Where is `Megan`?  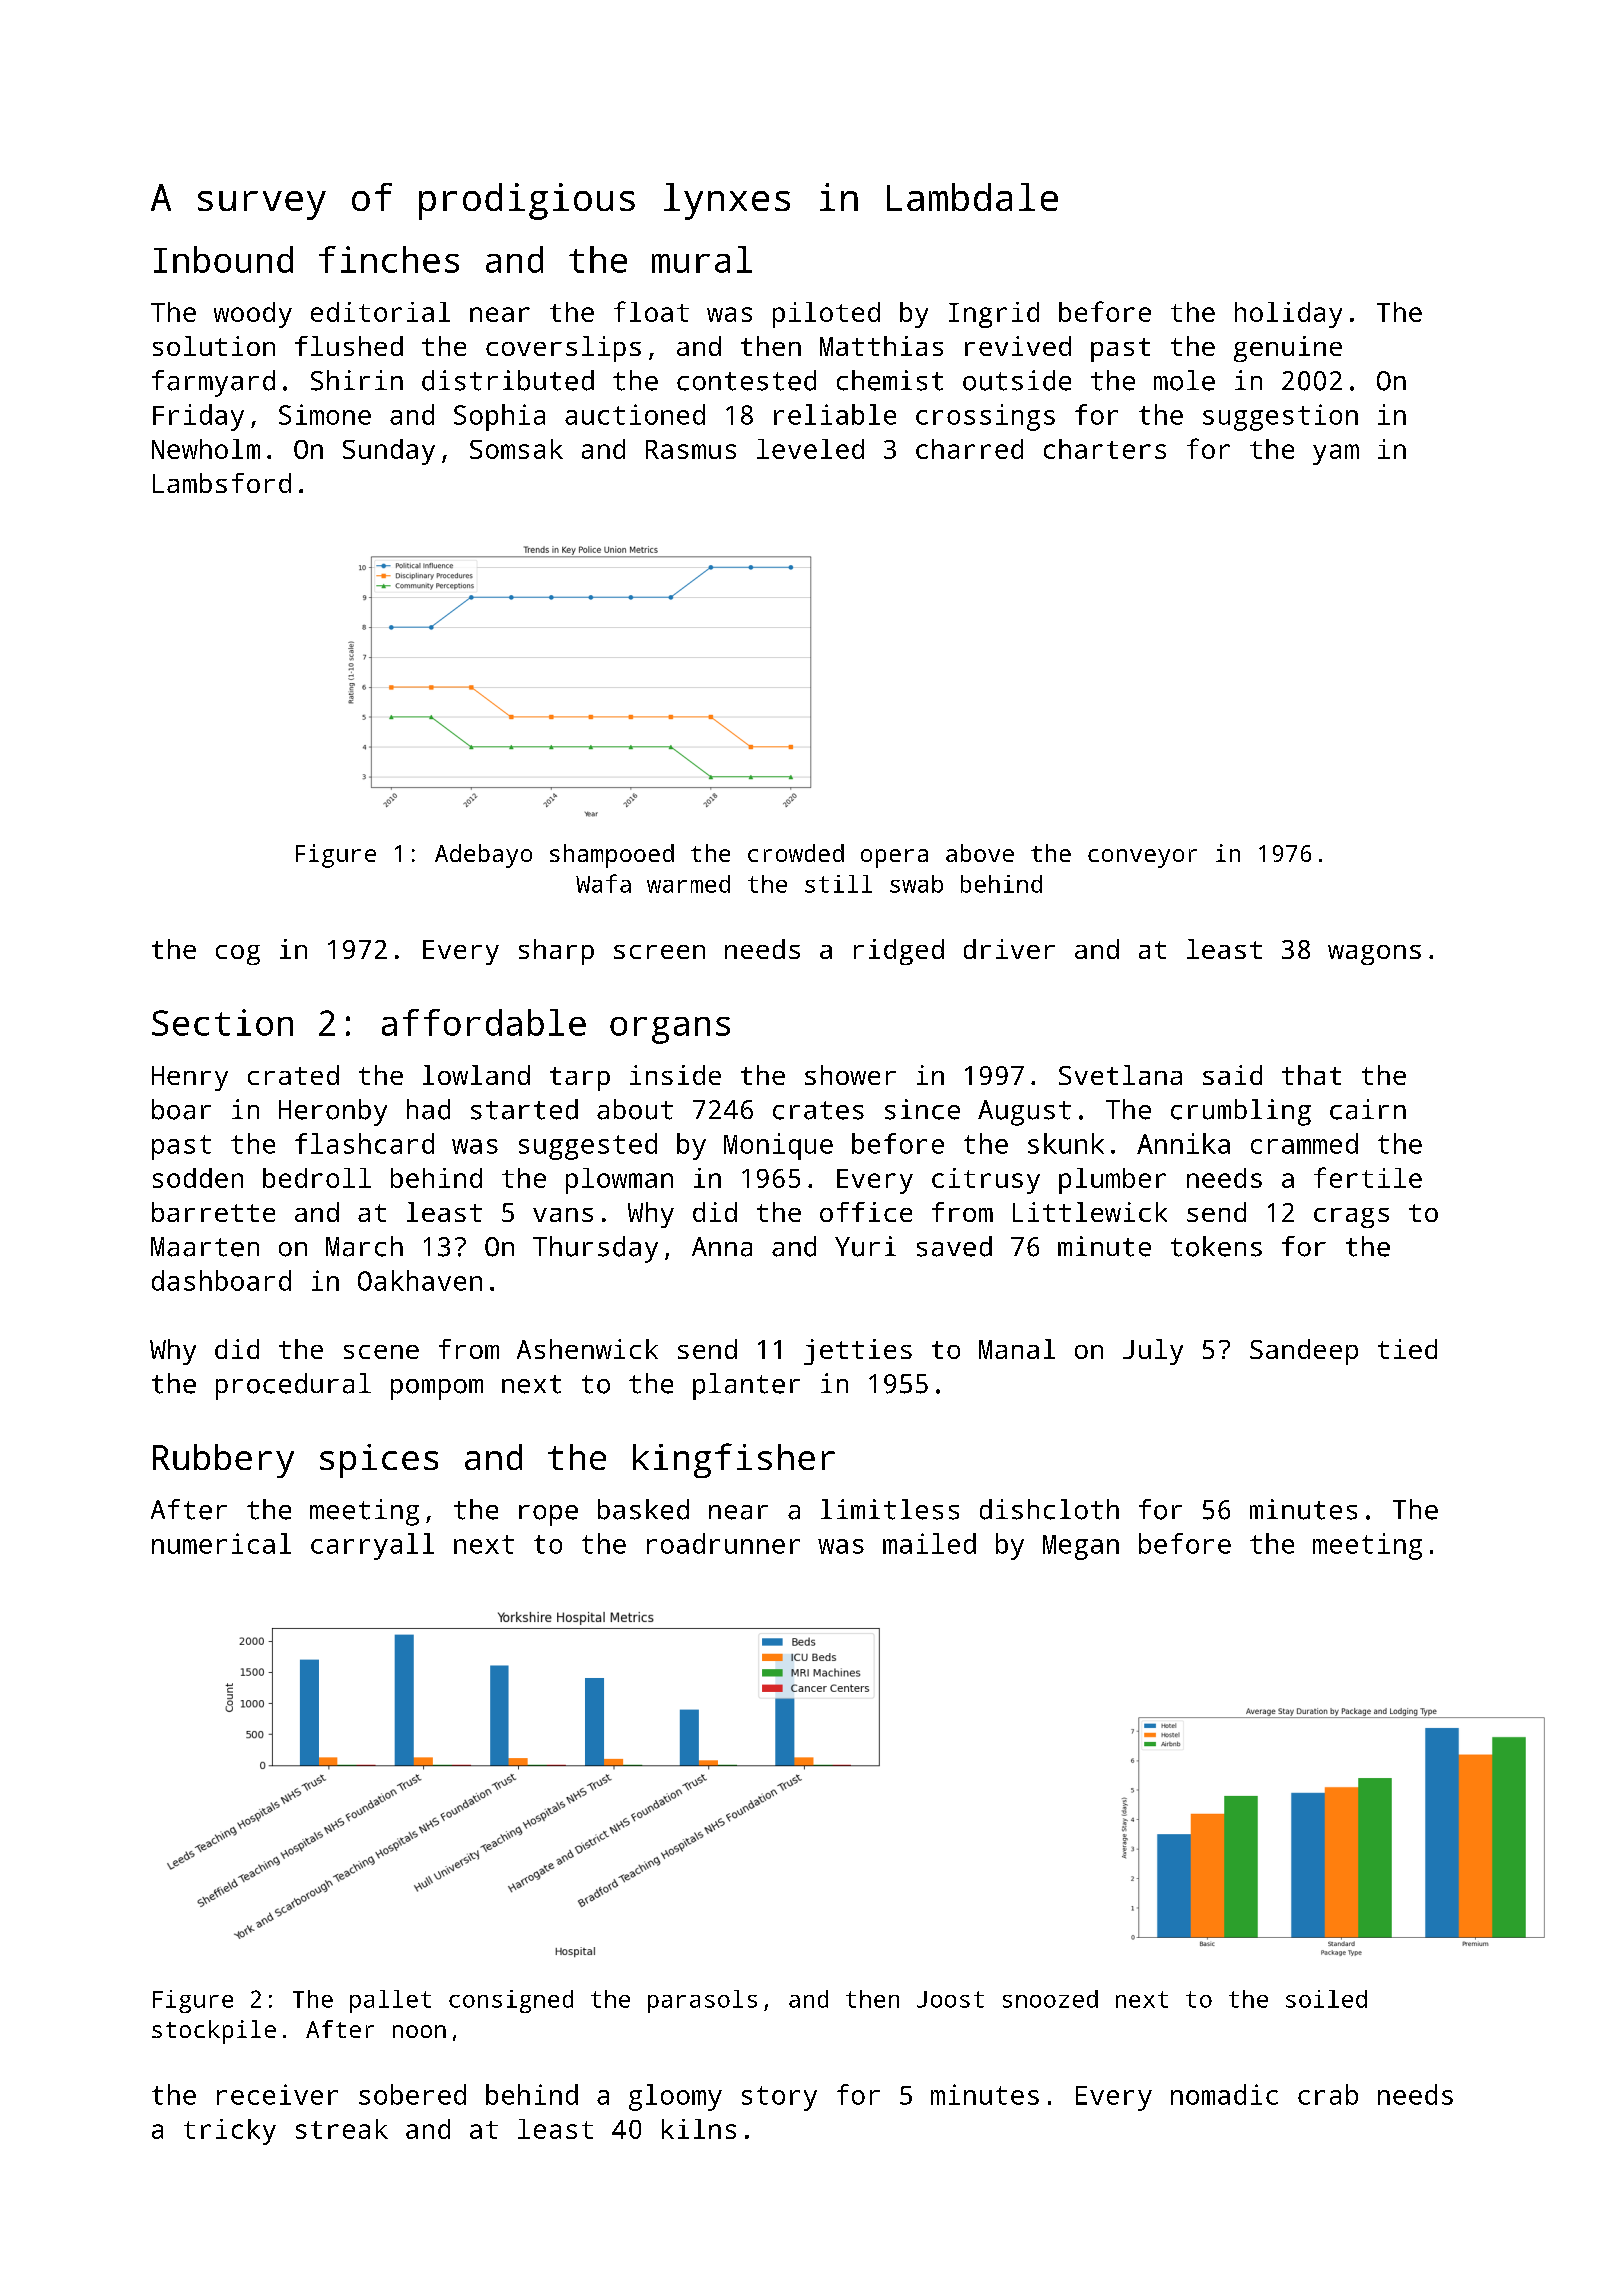 Megan is located at coordinates (1081, 1547).
